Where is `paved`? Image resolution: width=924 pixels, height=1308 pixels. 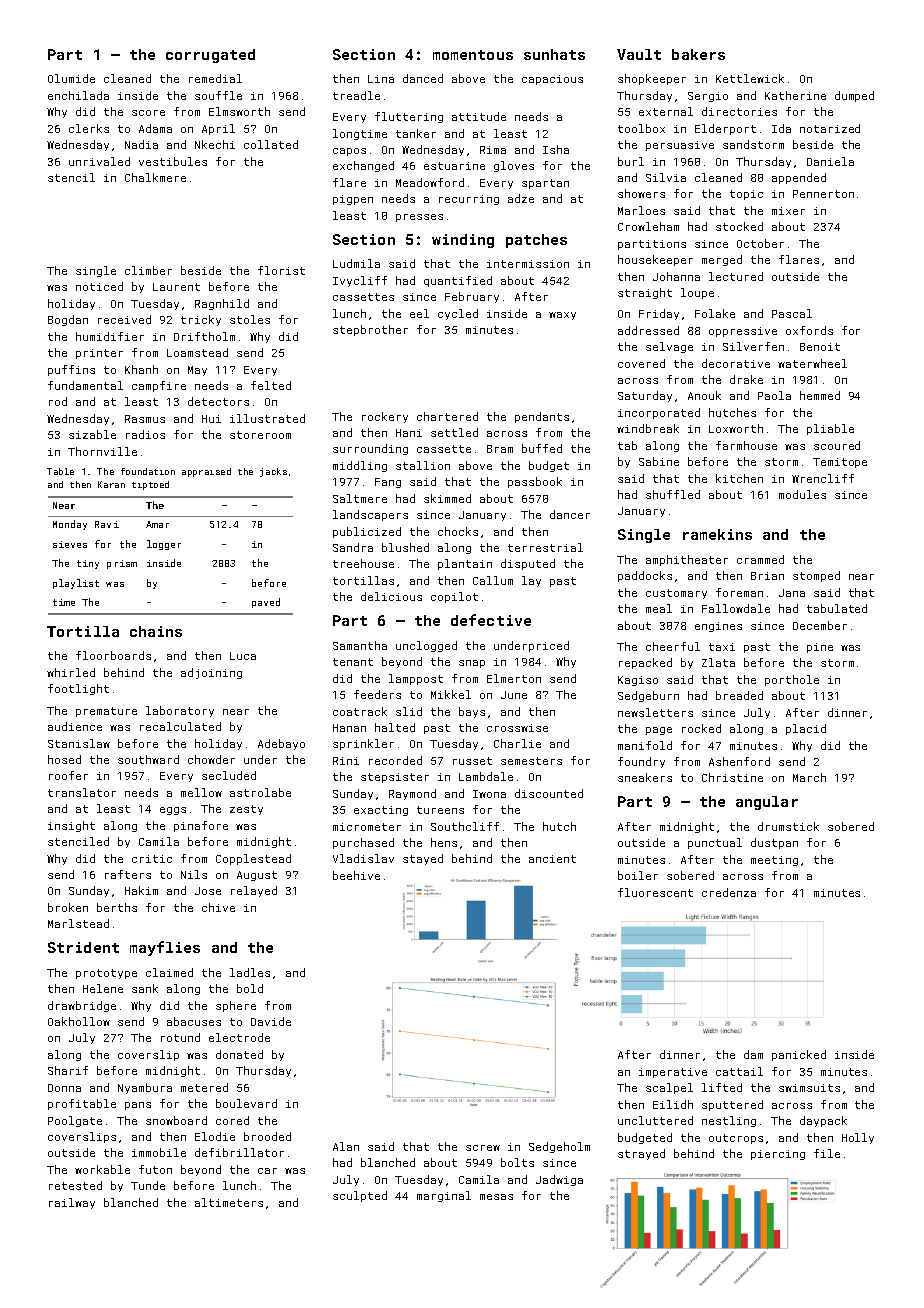 paved is located at coordinates (266, 603).
